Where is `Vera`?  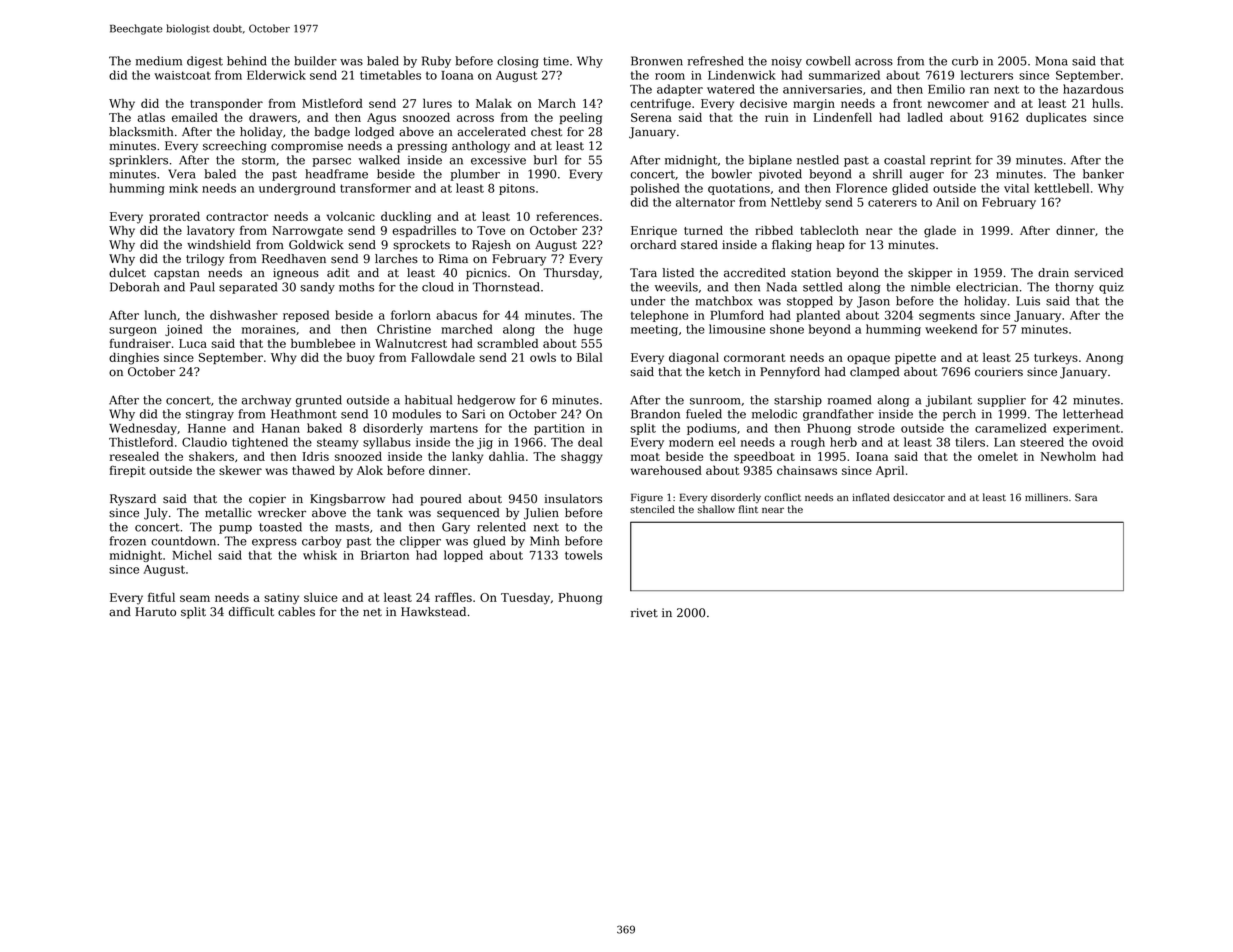
Vera is located at coordinates (182, 174).
